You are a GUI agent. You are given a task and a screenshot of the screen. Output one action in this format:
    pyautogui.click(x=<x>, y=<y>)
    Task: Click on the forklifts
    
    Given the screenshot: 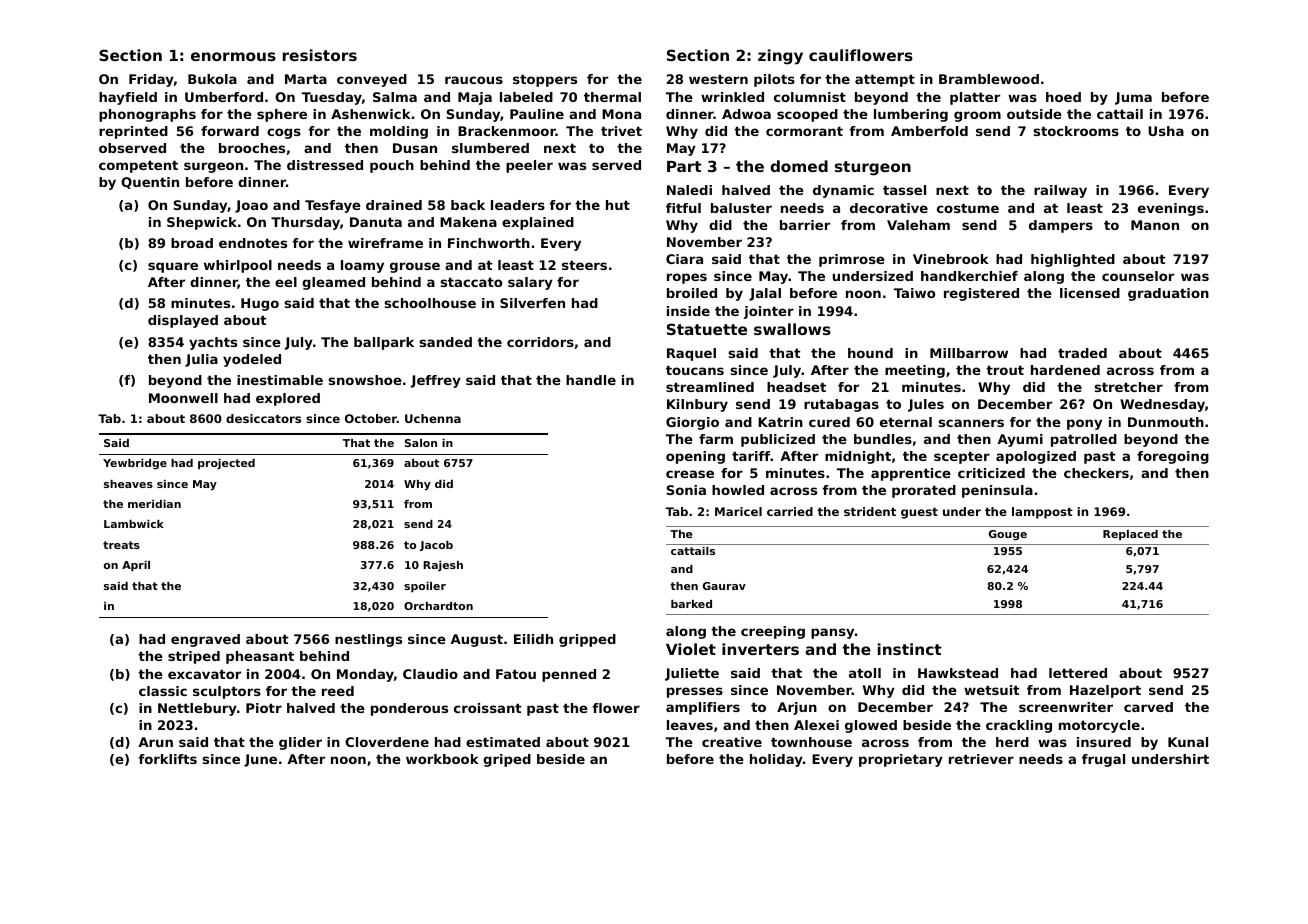 What is the action you would take?
    pyautogui.click(x=167, y=759)
